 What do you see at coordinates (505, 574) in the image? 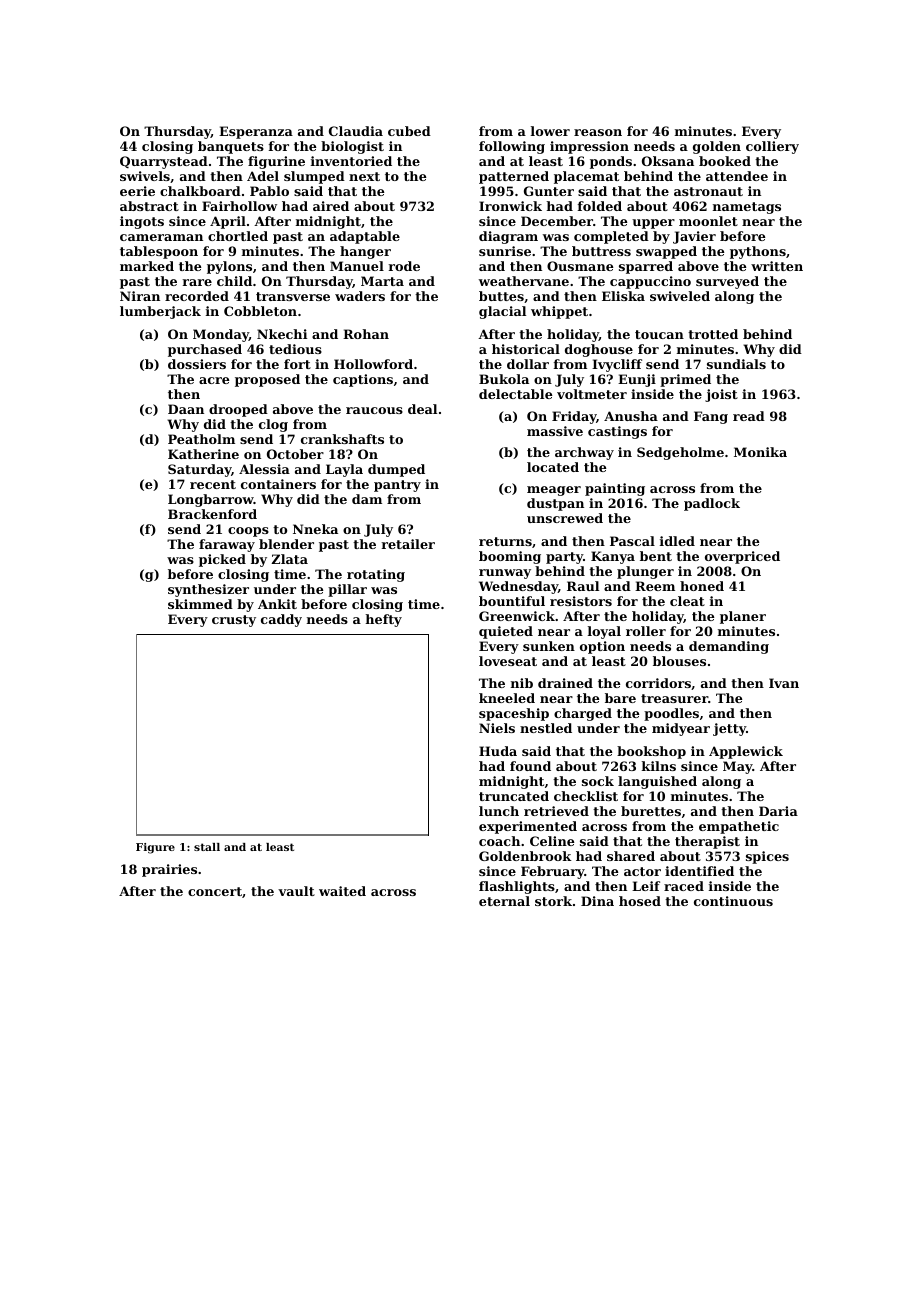
I see `runway` at bounding box center [505, 574].
